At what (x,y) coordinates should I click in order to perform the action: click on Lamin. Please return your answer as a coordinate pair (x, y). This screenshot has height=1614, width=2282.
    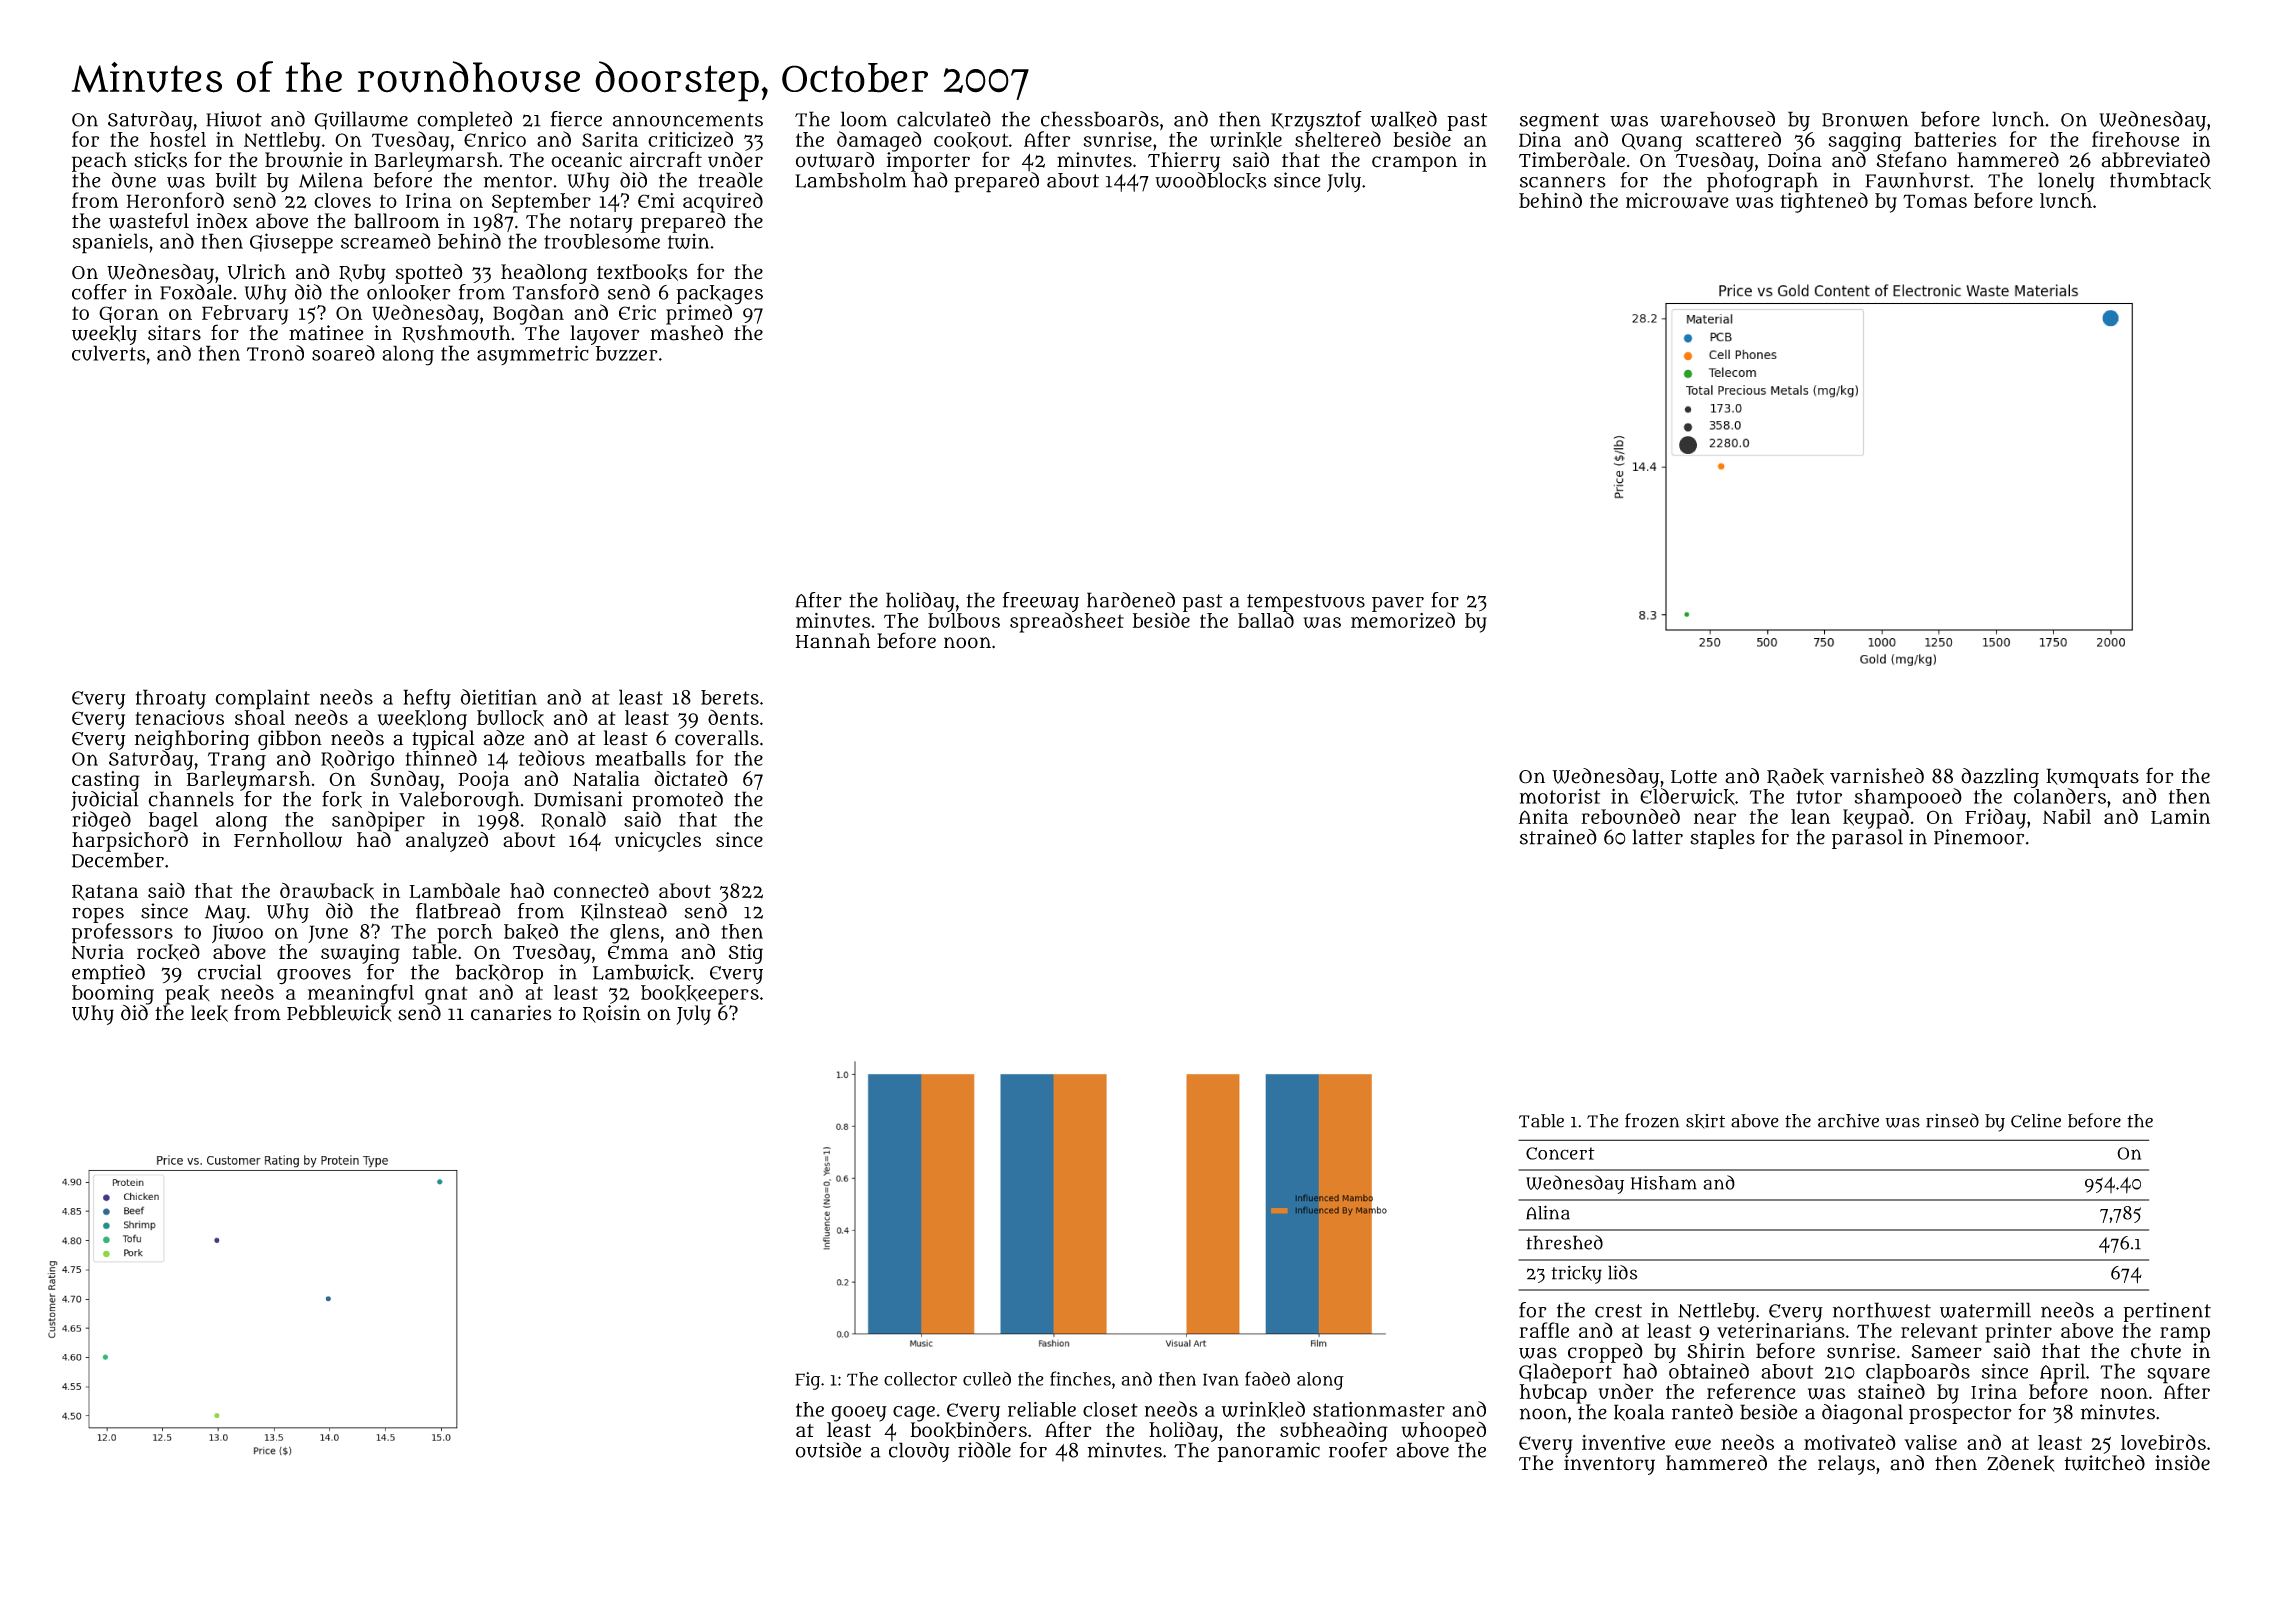
    Looking at the image, I should click on (2180, 817).
